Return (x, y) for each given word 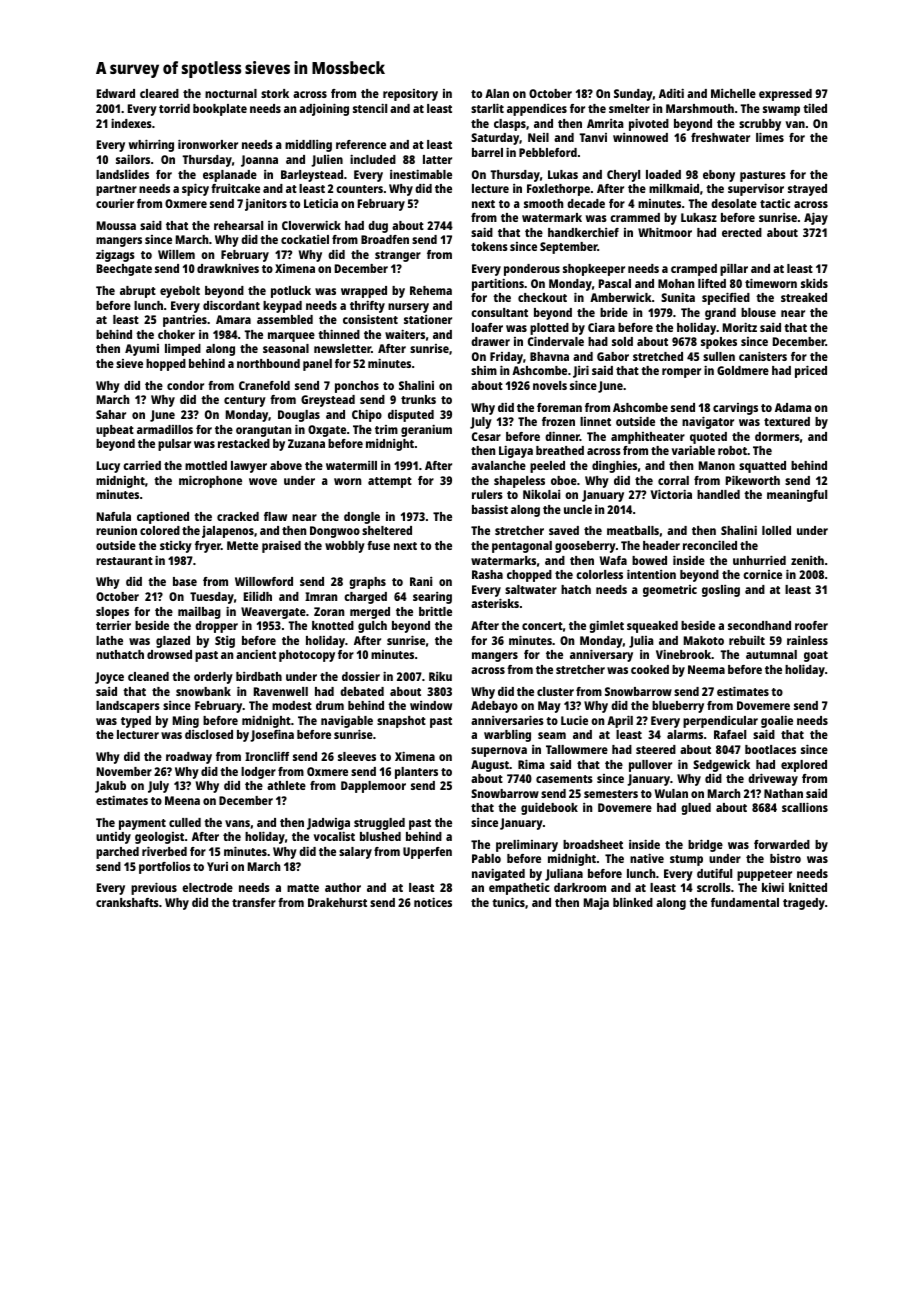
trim (386, 429)
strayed (807, 190)
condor (185, 385)
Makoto (704, 640)
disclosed (209, 734)
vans (237, 823)
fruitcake (235, 188)
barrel (487, 152)
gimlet (606, 626)
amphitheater (648, 438)
